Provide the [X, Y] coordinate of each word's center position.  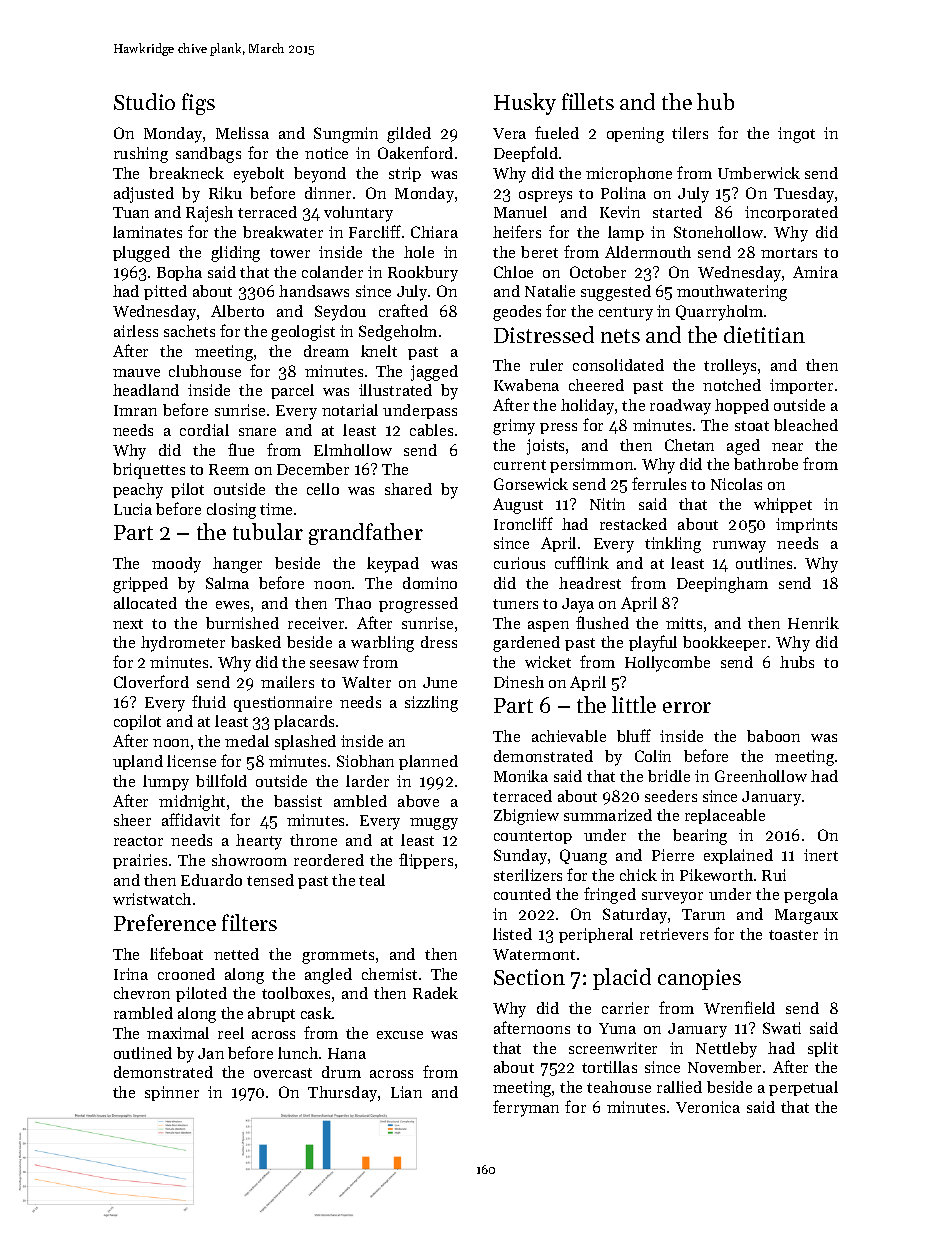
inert [821, 855]
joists [545, 447]
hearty [259, 842]
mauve [136, 373]
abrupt [271, 1014]
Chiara [434, 232]
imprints [806, 525]
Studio [144, 101]
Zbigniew [526, 817]
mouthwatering [732, 293]
